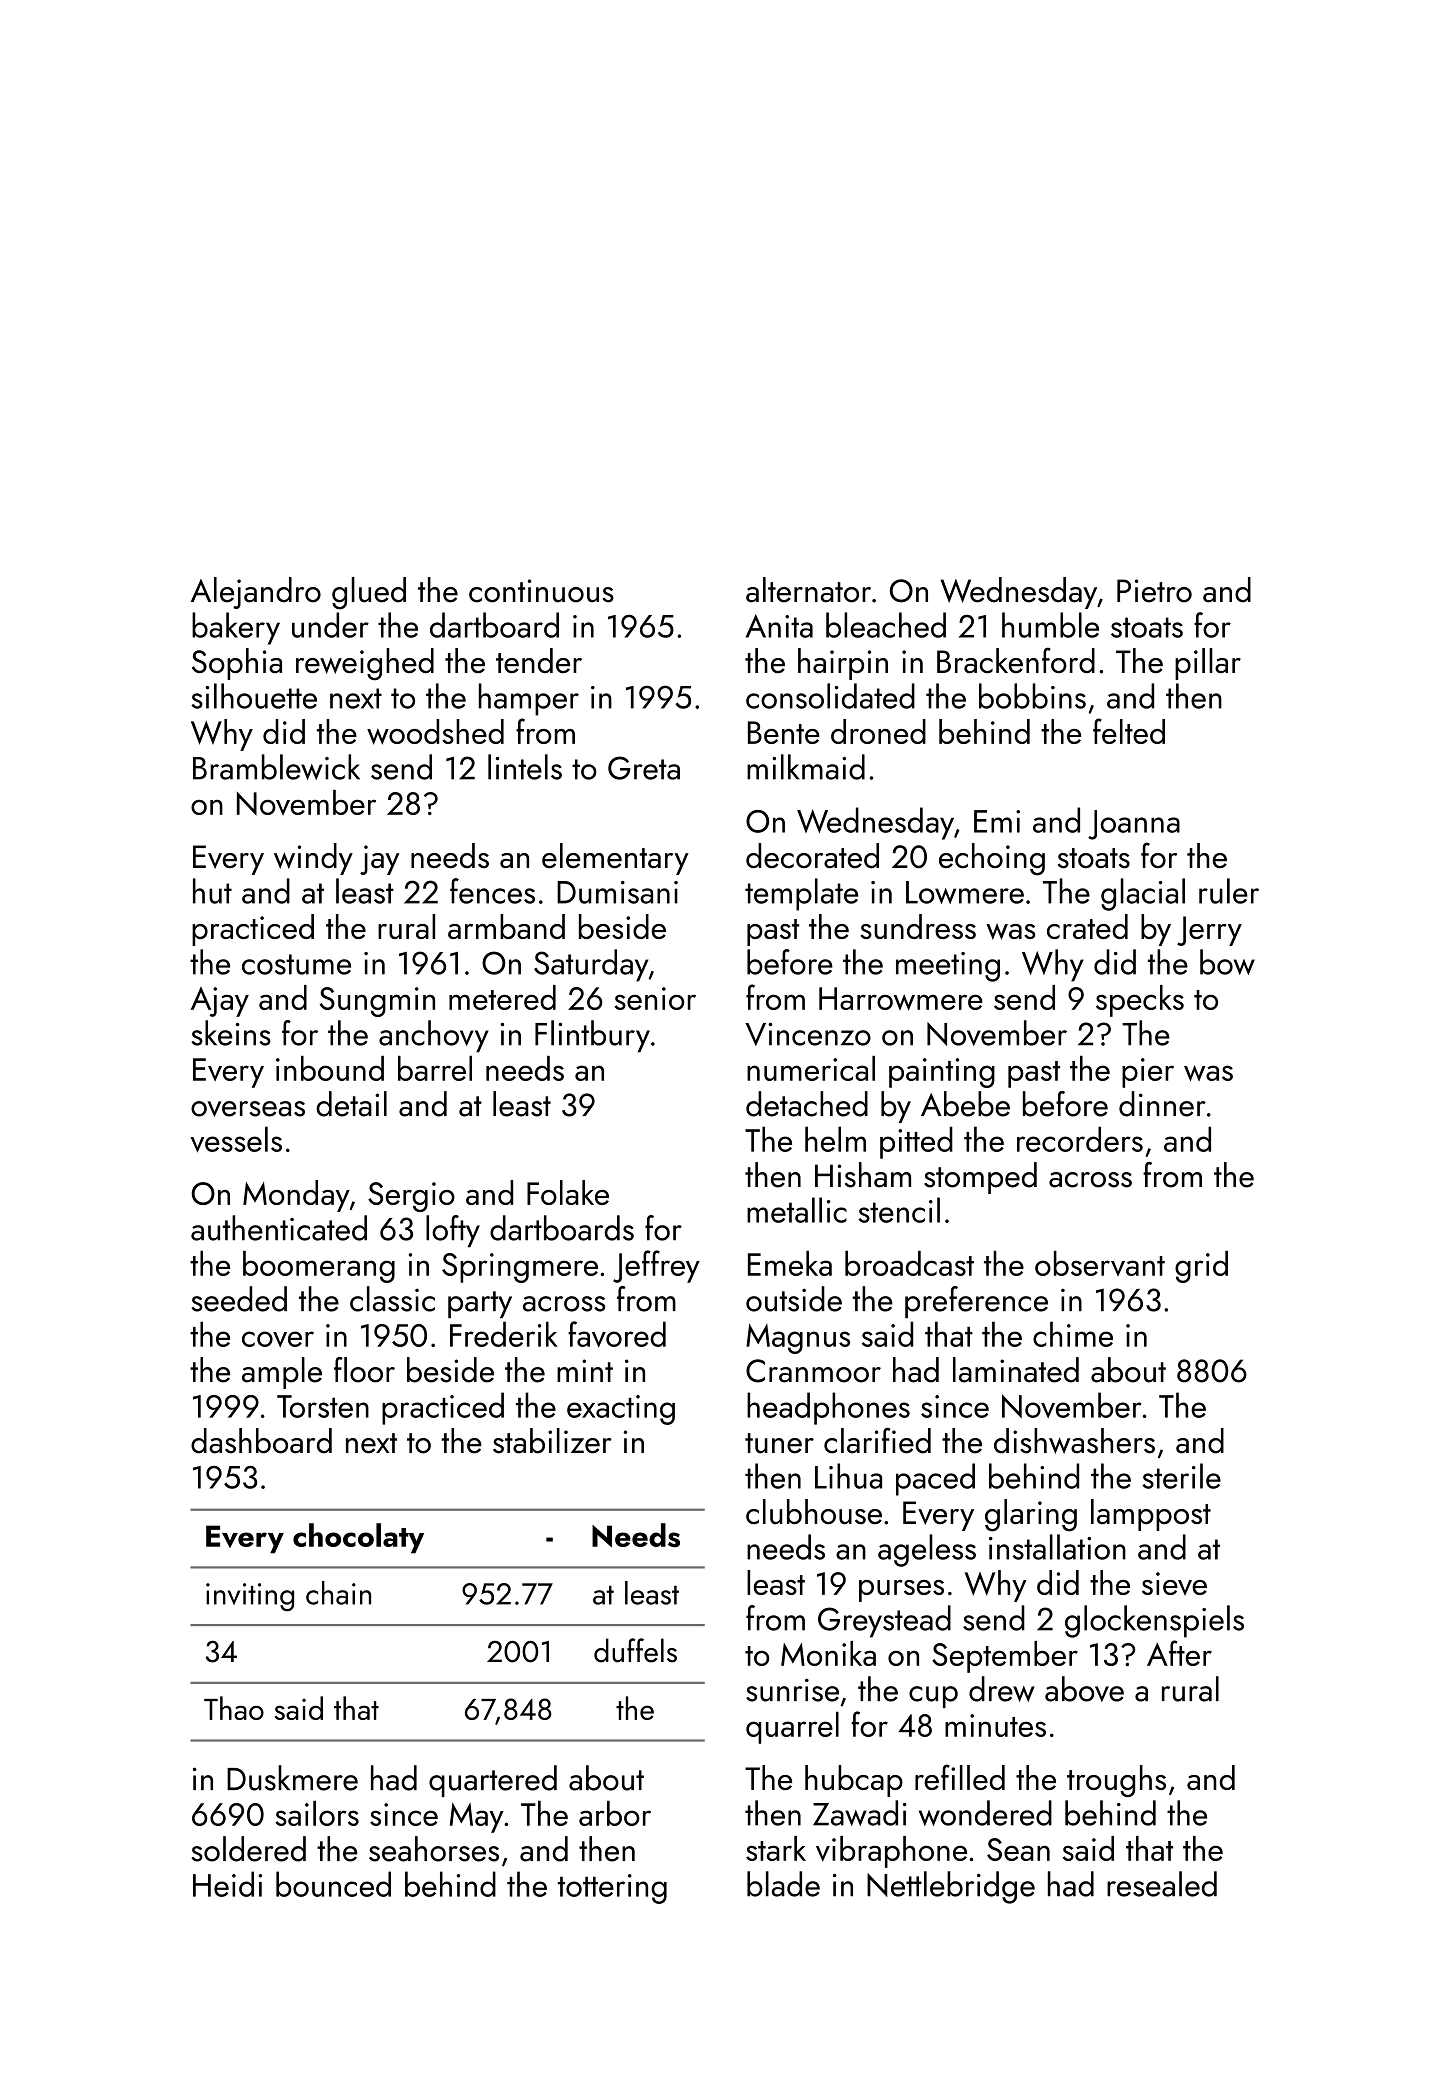 The height and width of the screenshot is (2100, 1450). Describe the element at coordinates (317, 1813) in the screenshot. I see `sailors` at that location.
